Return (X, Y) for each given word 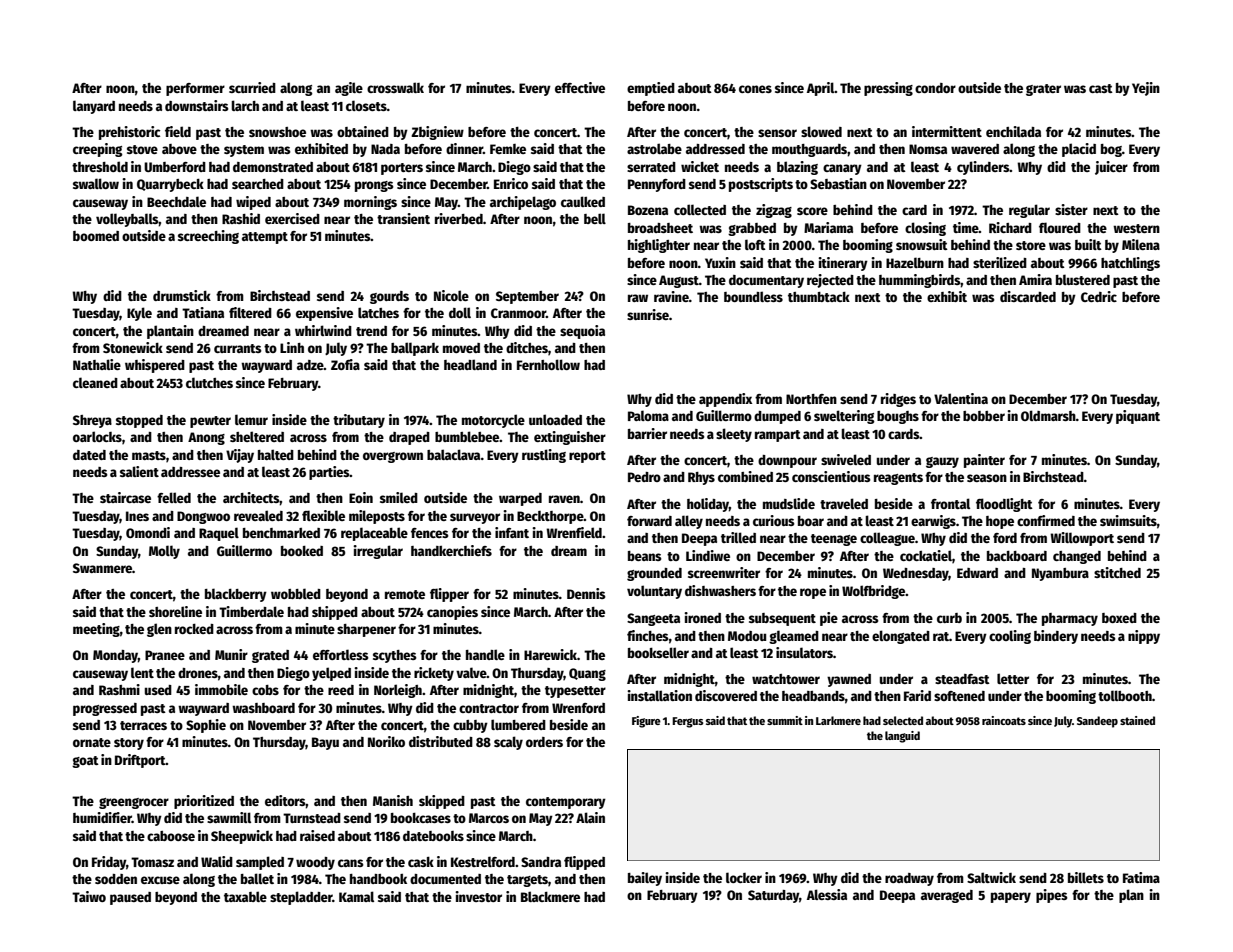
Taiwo (89, 896)
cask (421, 862)
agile (349, 89)
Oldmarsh (1048, 415)
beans (645, 556)
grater (1043, 90)
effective (580, 87)
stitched (1117, 572)
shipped (335, 613)
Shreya (92, 421)
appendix (725, 400)
